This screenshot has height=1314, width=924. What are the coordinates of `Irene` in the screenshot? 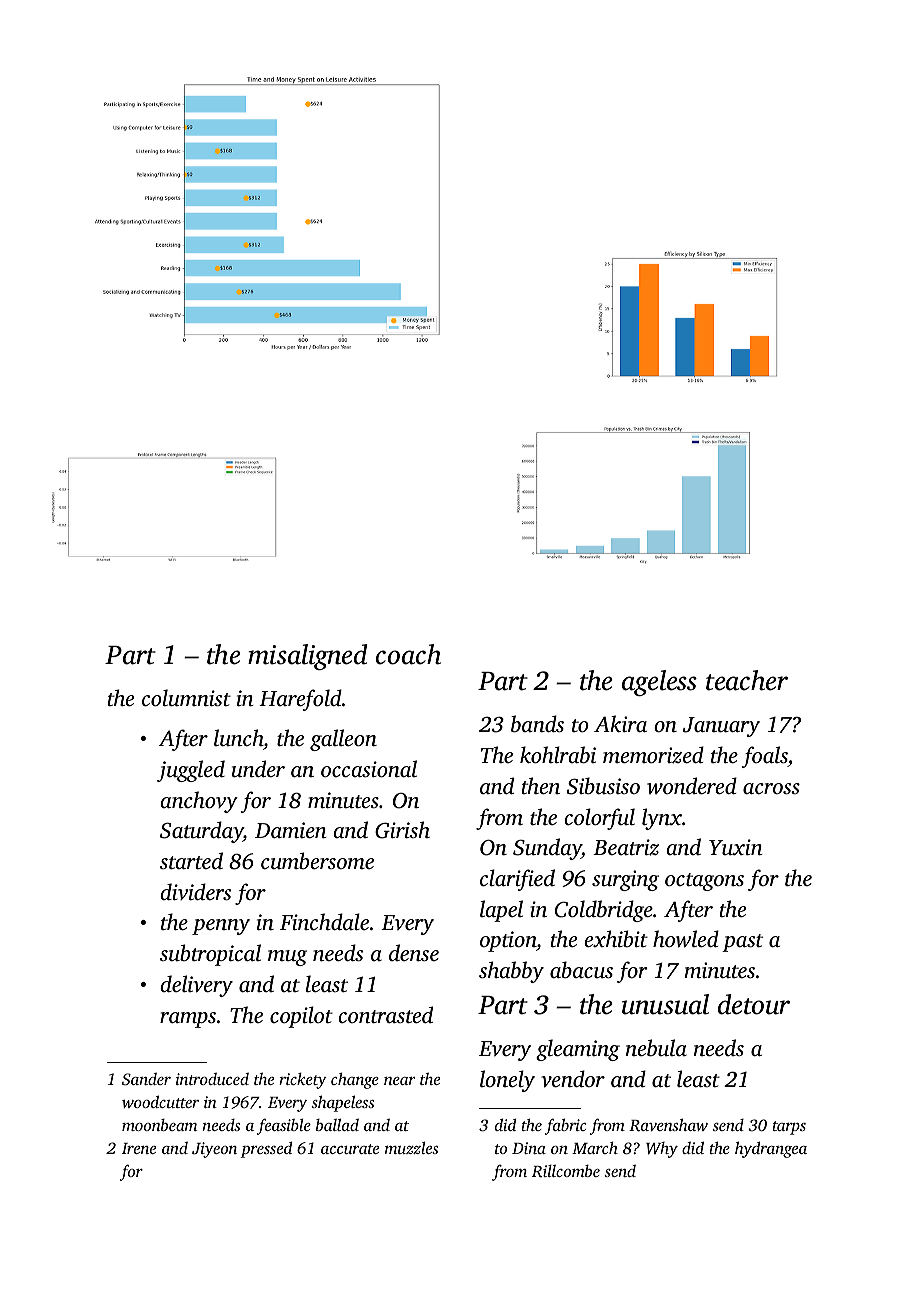 It's located at (139, 1148).
